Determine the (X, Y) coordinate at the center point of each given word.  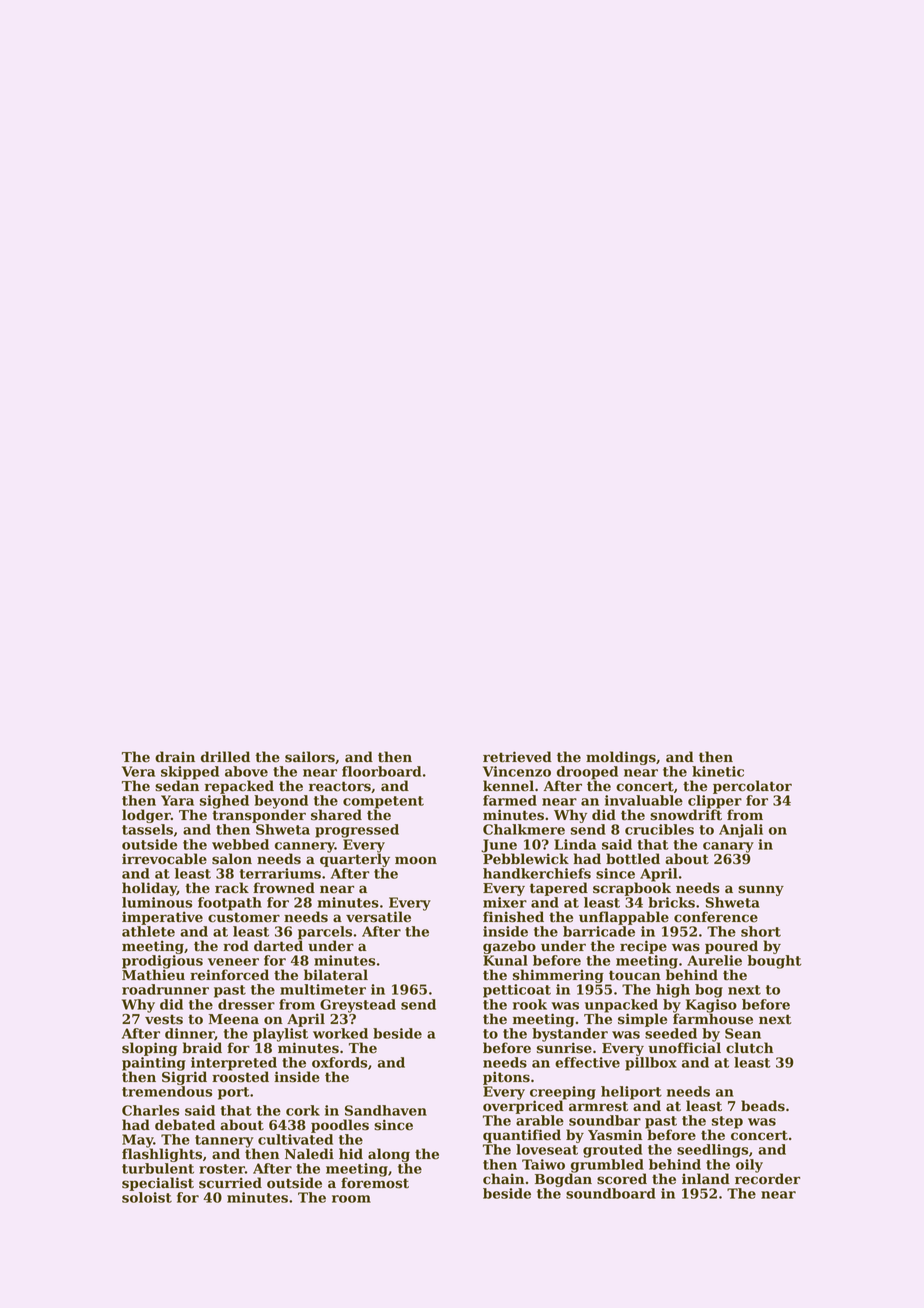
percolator (752, 787)
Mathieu (153, 975)
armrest (598, 1106)
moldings (621, 758)
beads (763, 1106)
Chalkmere (524, 829)
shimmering (558, 976)
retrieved (517, 757)
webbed (240, 844)
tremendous (167, 1091)
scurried (230, 1183)
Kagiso (711, 1006)
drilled (225, 757)
